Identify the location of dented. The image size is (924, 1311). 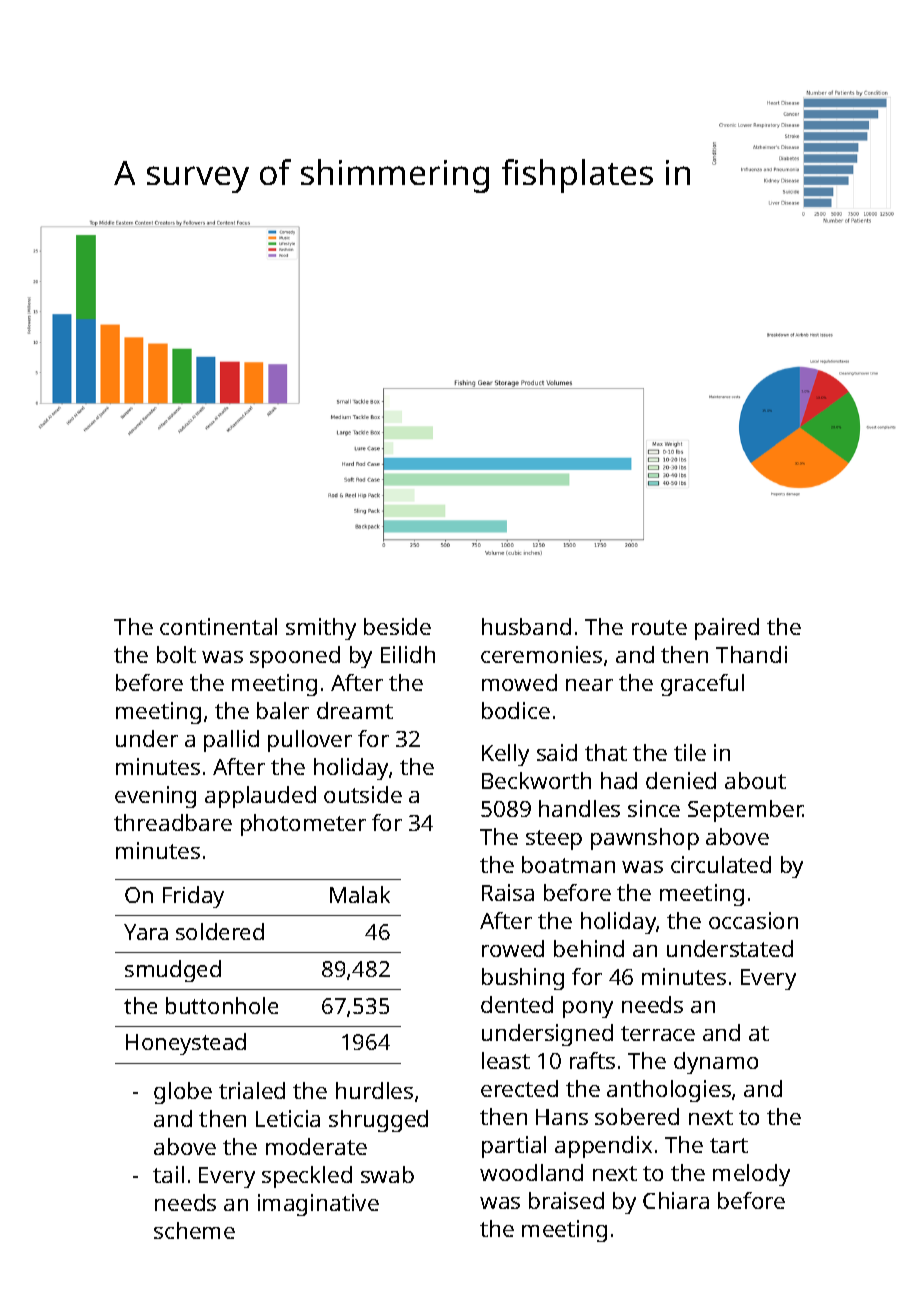
(517, 1004).
